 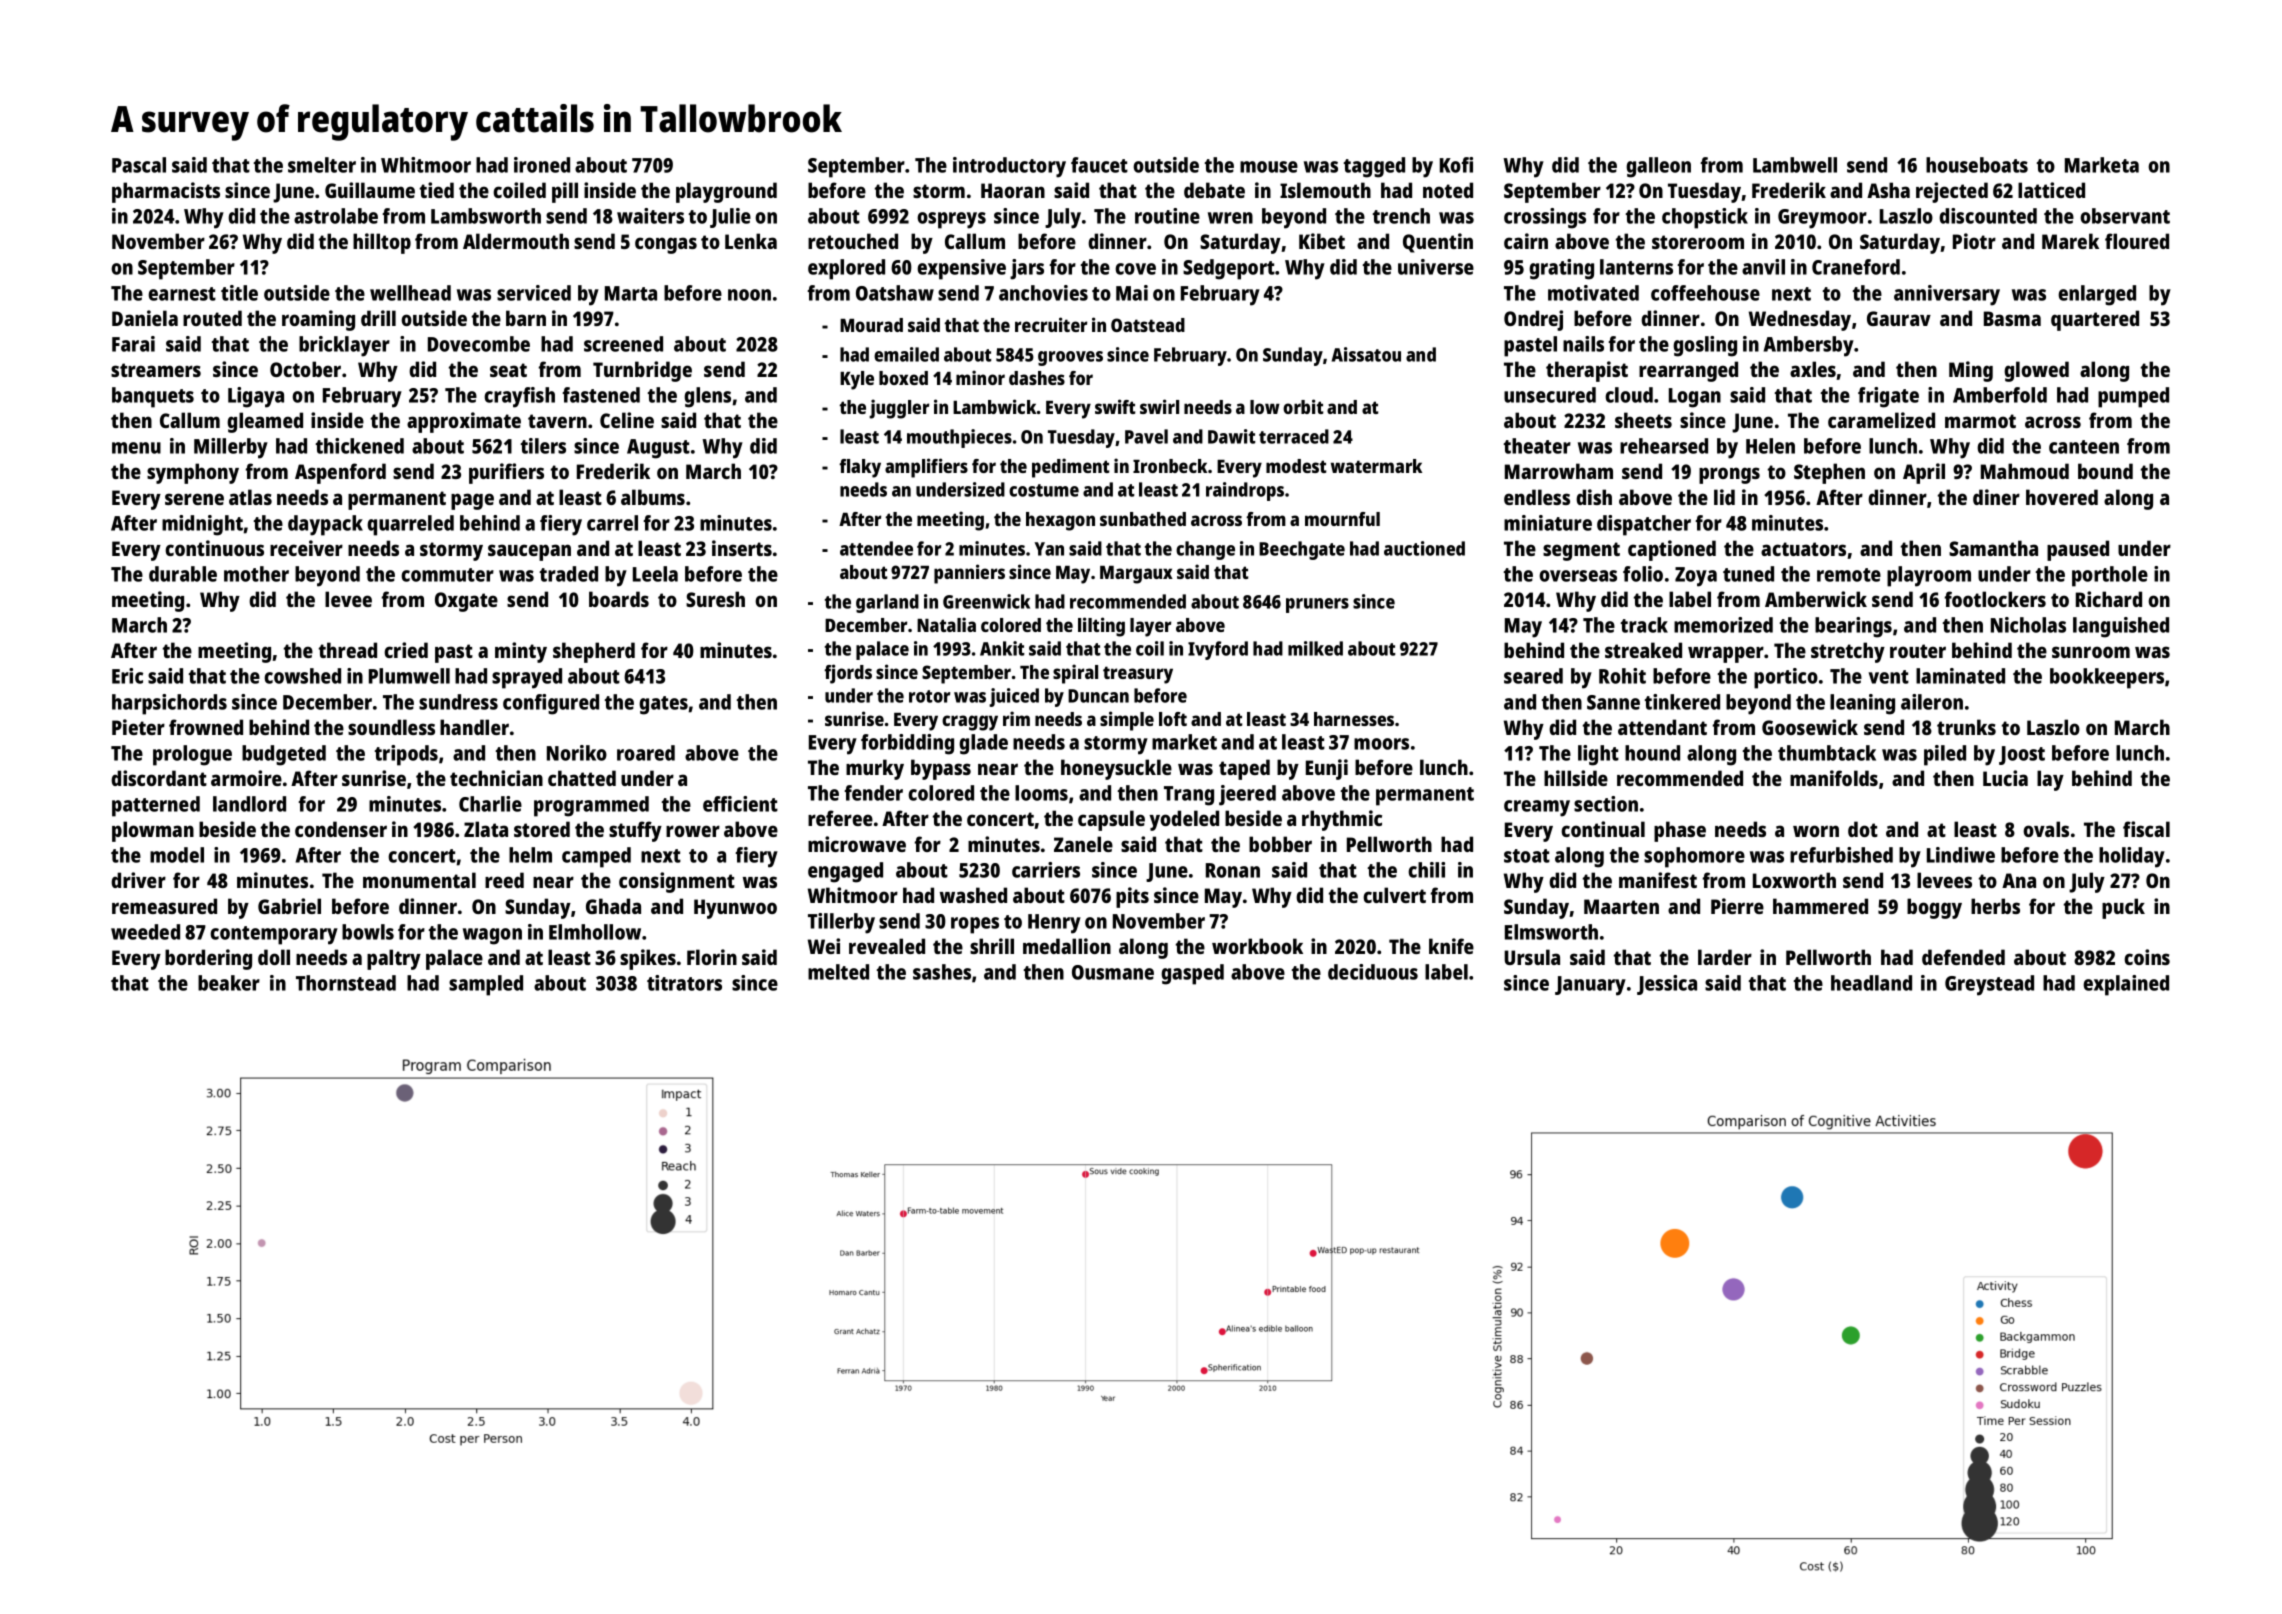 I want to click on creamy, so click(x=1537, y=808).
